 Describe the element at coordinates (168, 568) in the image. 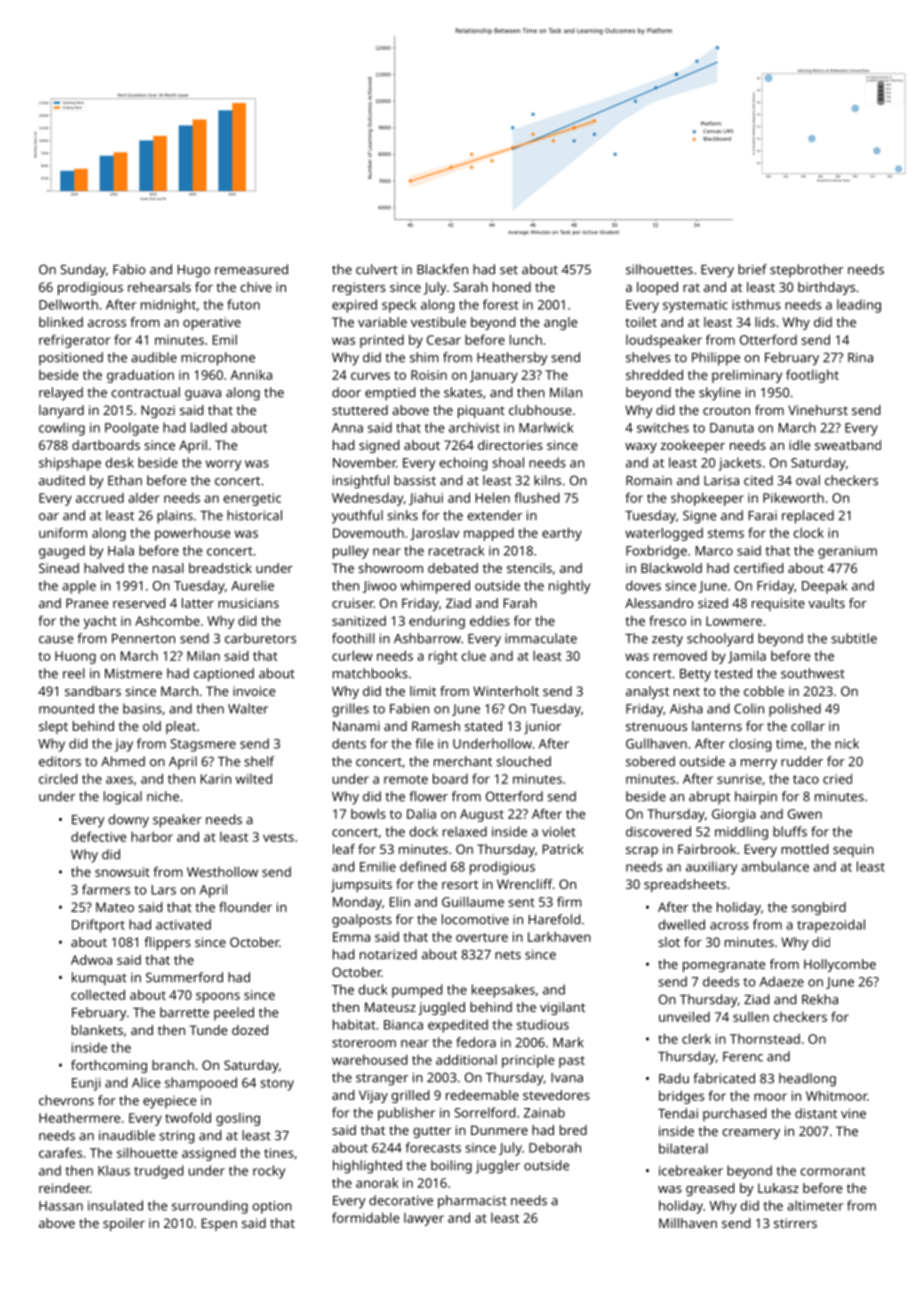

I see `nasal` at that location.
